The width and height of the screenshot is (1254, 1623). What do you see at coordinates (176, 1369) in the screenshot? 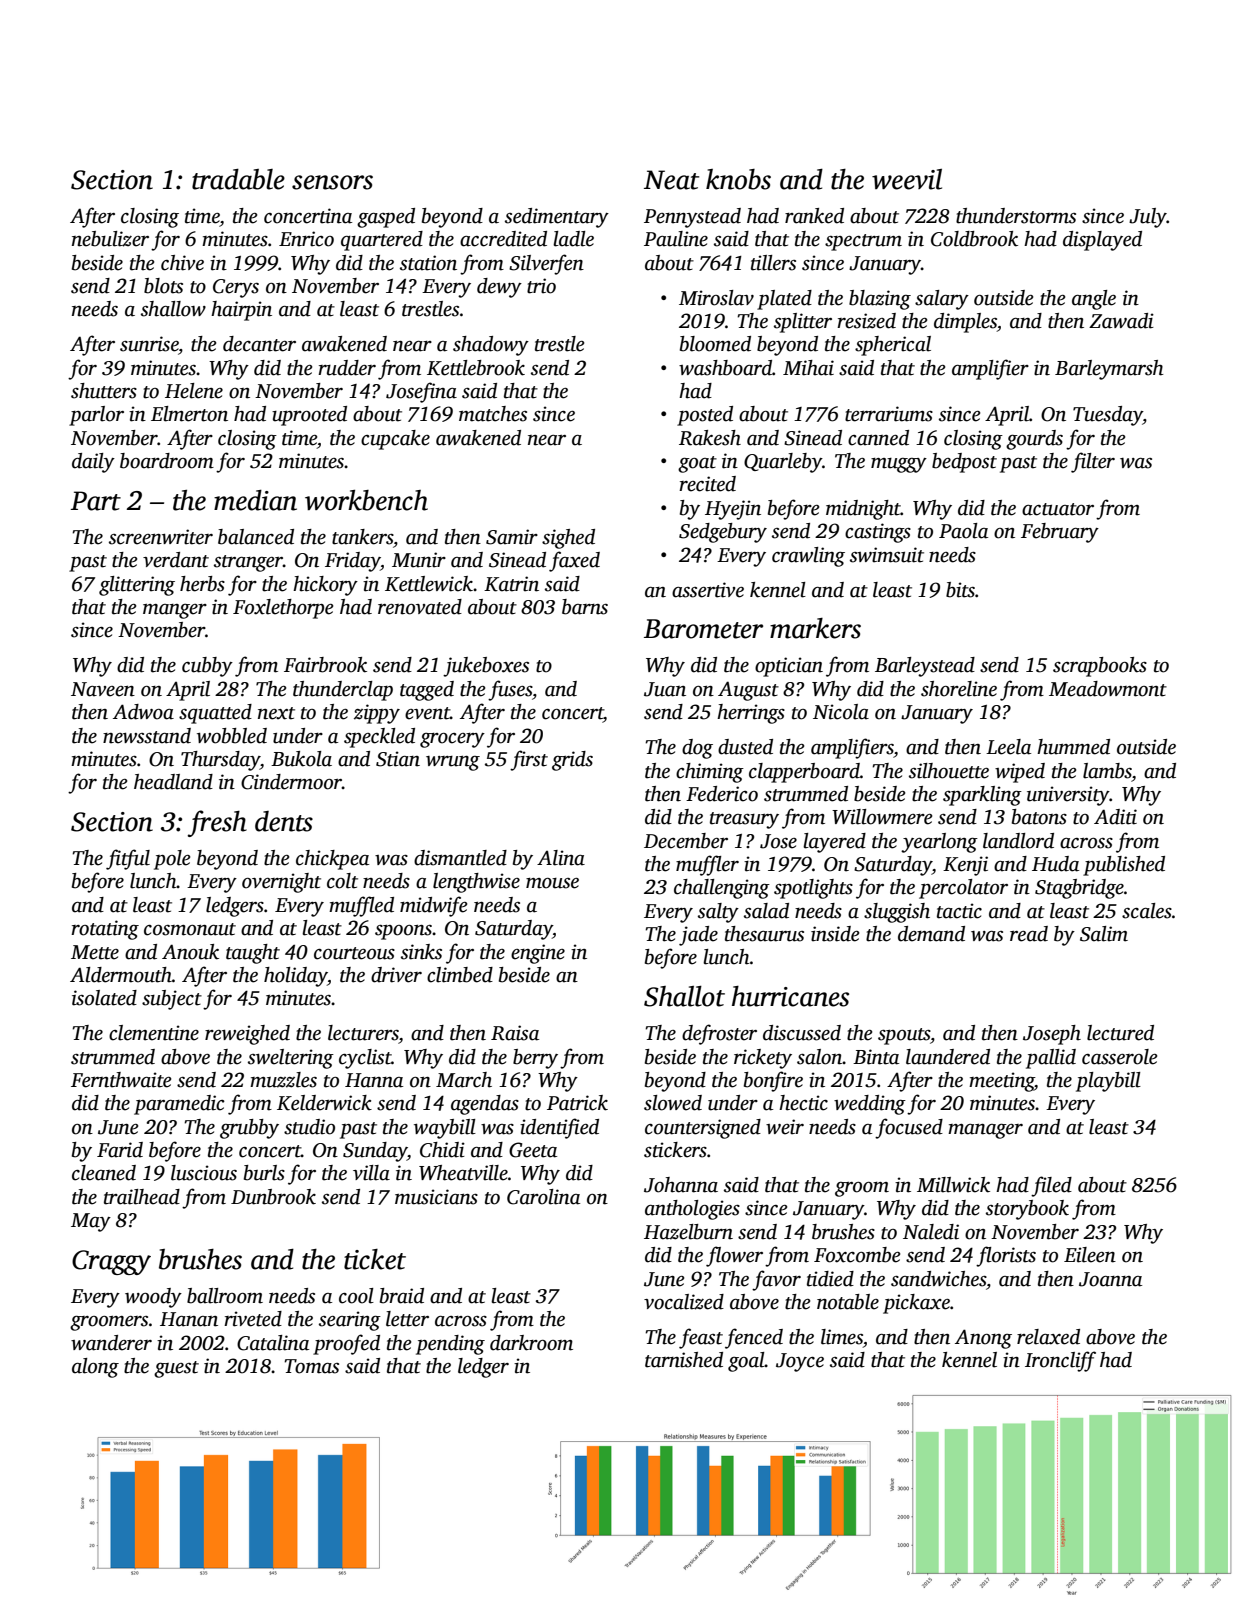
I see `guest` at bounding box center [176, 1369].
